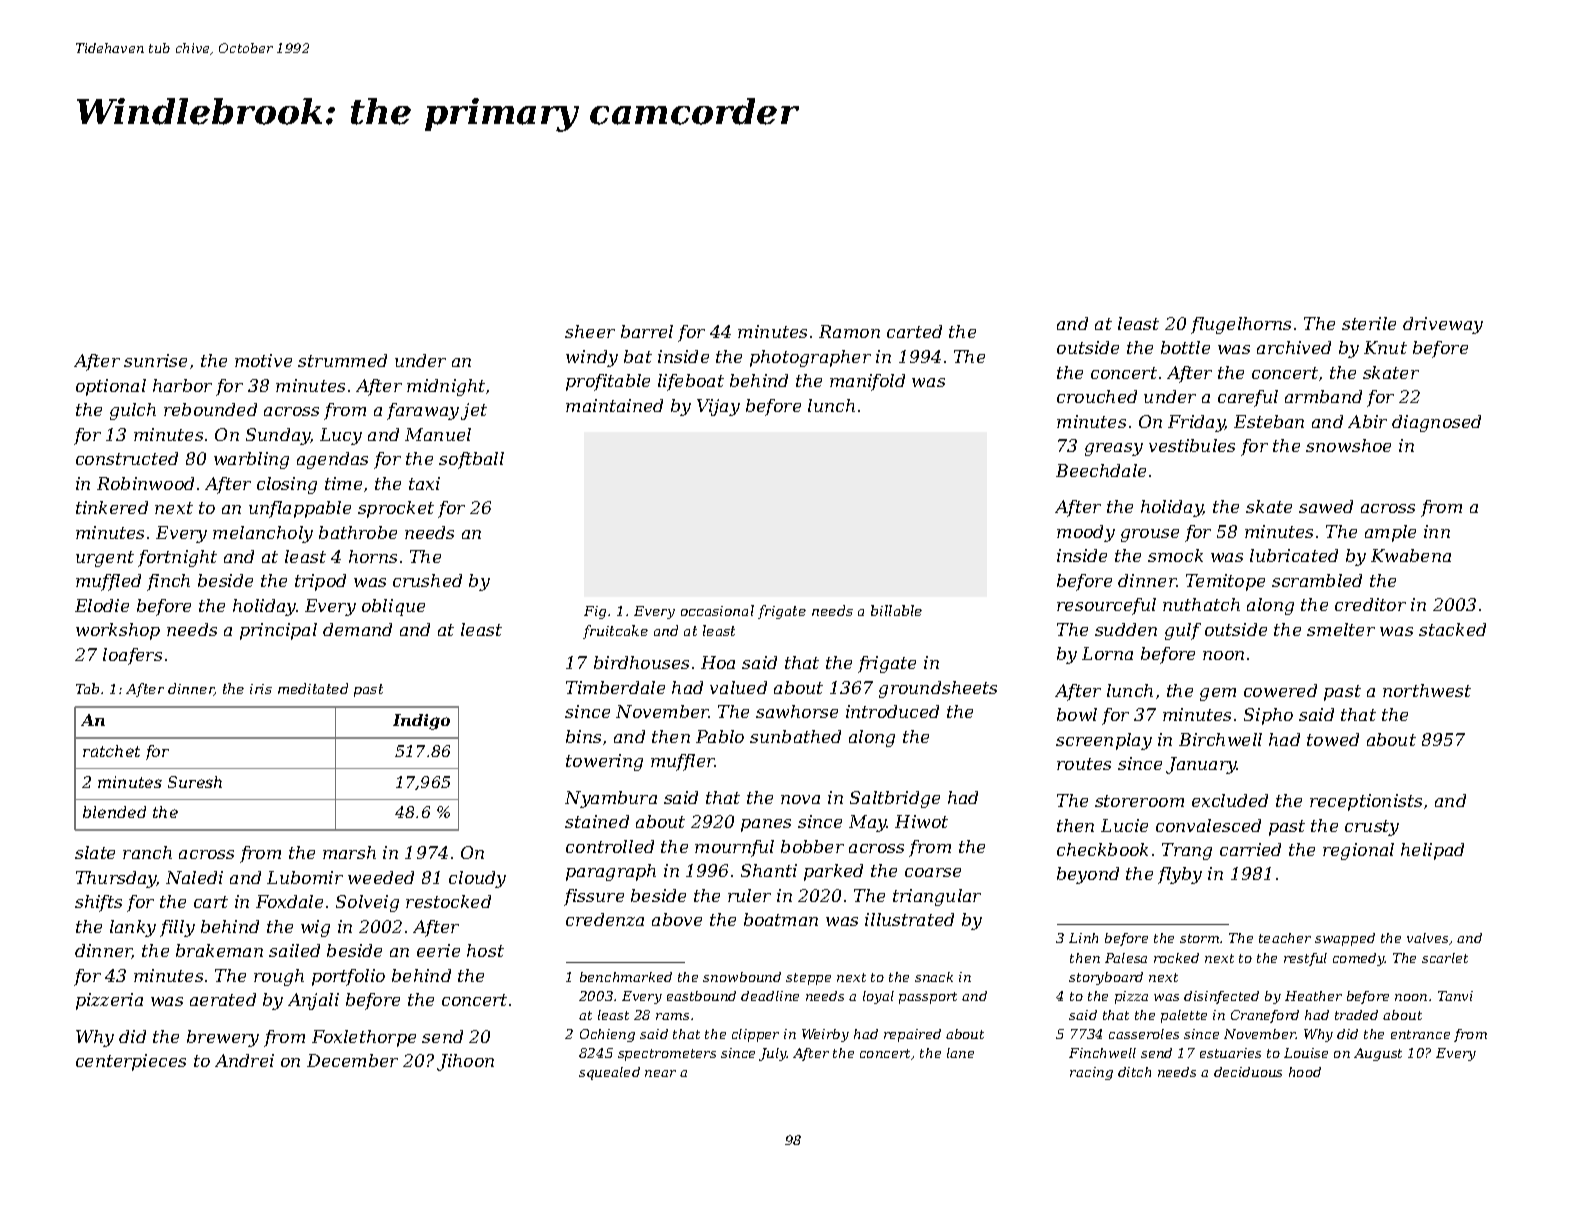 This document has width=1571, height=1214. What do you see at coordinates (718, 407) in the document?
I see `Vijay` at bounding box center [718, 407].
